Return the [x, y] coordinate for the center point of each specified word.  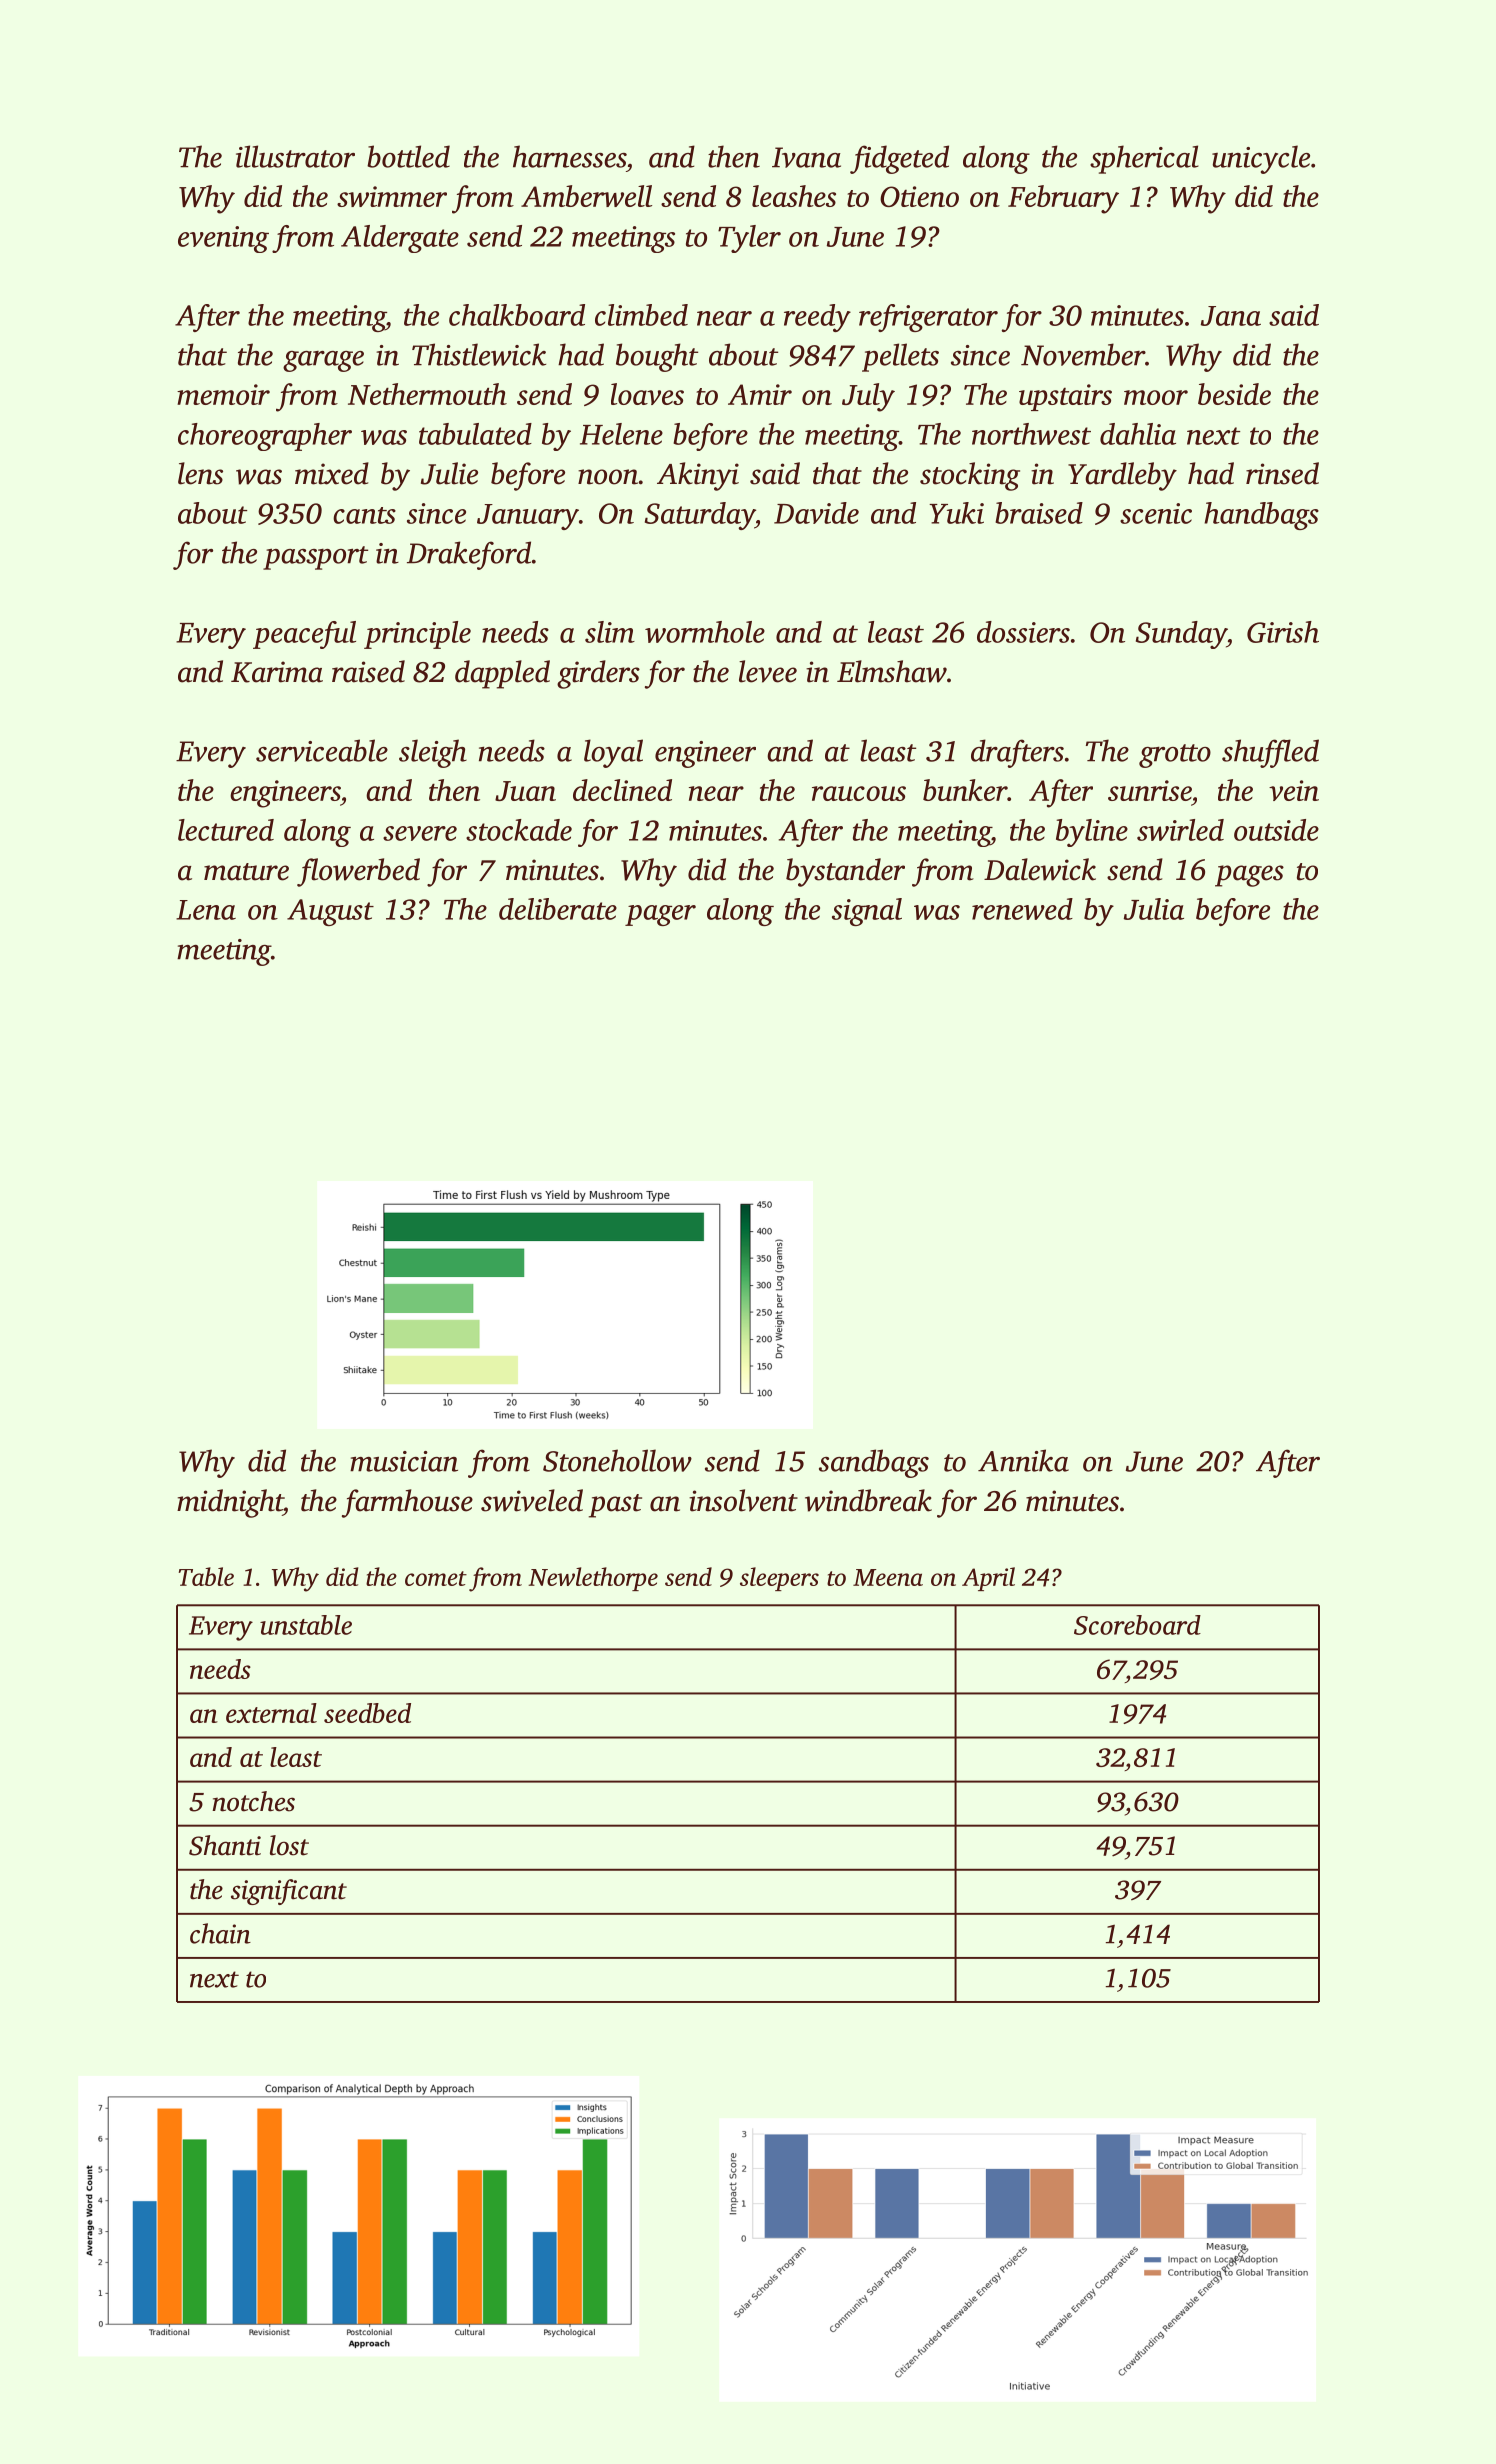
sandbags [874, 1463]
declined [622, 790]
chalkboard [517, 315]
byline [1092, 833]
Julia [1154, 909]
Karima [277, 672]
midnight [230, 1503]
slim [610, 632]
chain [220, 1933]
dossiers [1023, 632]
